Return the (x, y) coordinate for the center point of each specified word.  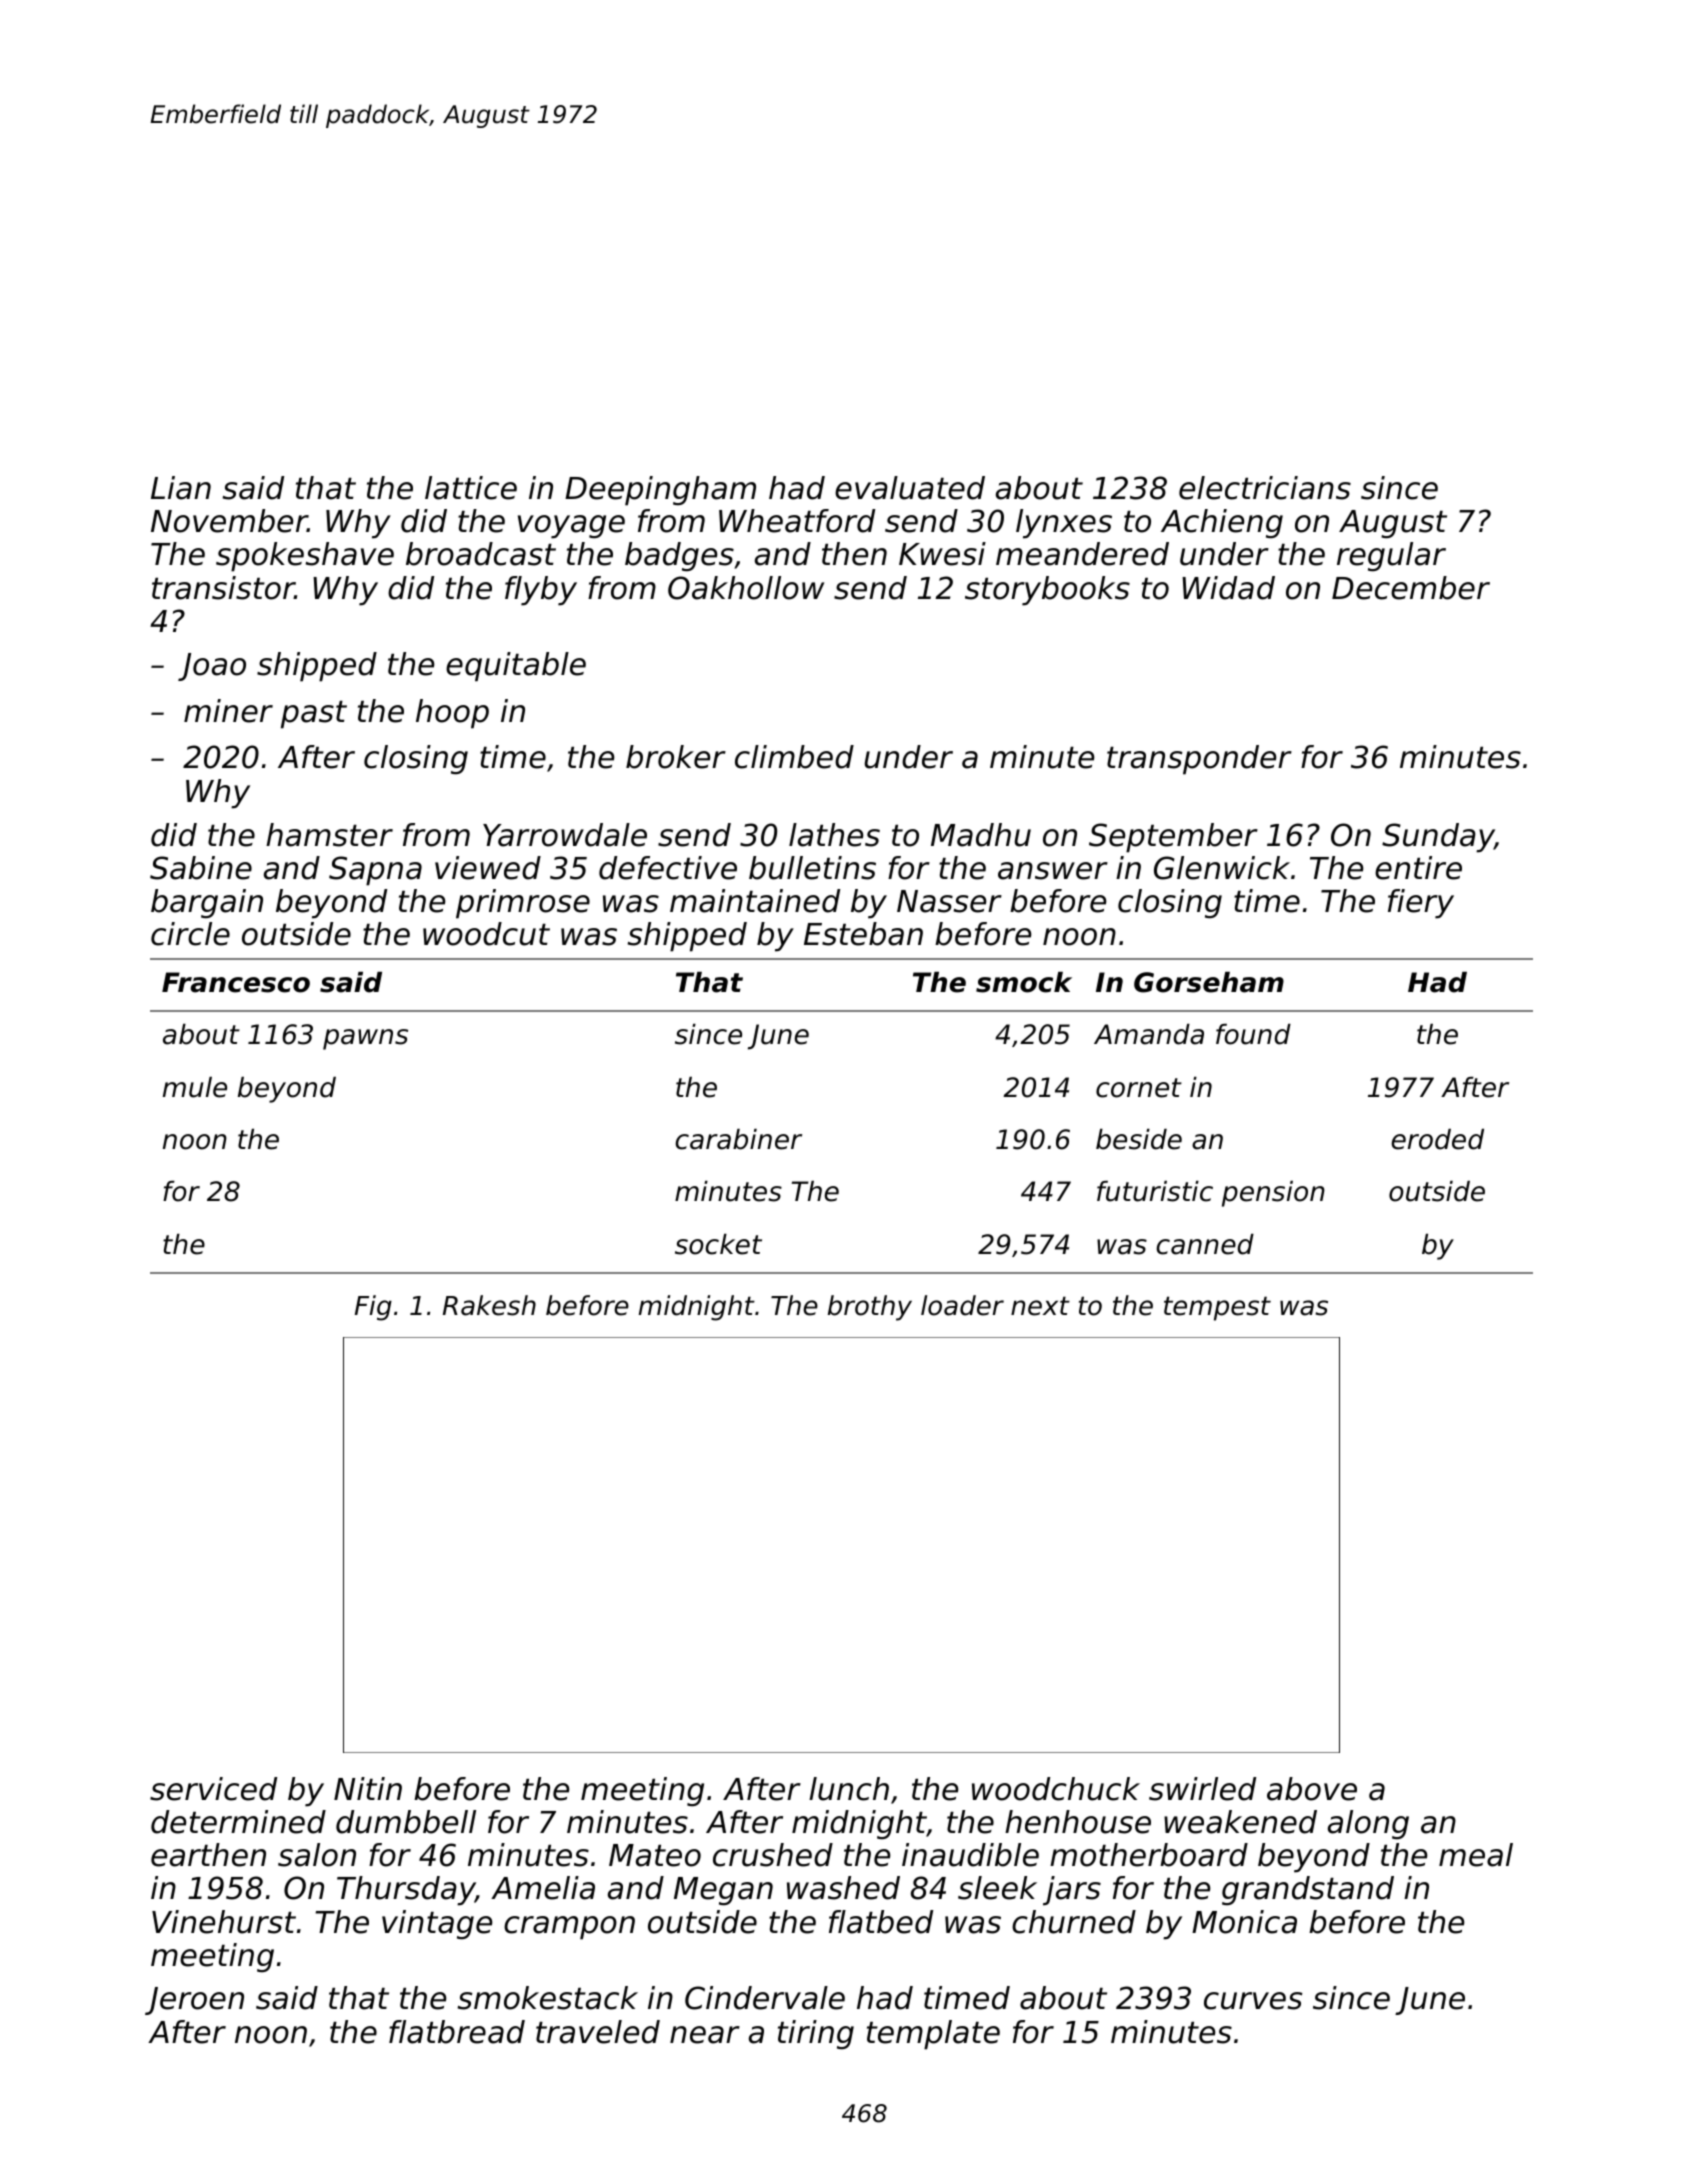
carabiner (738, 1139)
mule (195, 1087)
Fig (373, 1308)
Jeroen (194, 2001)
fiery (1421, 904)
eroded (1437, 1139)
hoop (452, 714)
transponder (1199, 760)
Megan (723, 1891)
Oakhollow (746, 588)
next (1040, 1306)
